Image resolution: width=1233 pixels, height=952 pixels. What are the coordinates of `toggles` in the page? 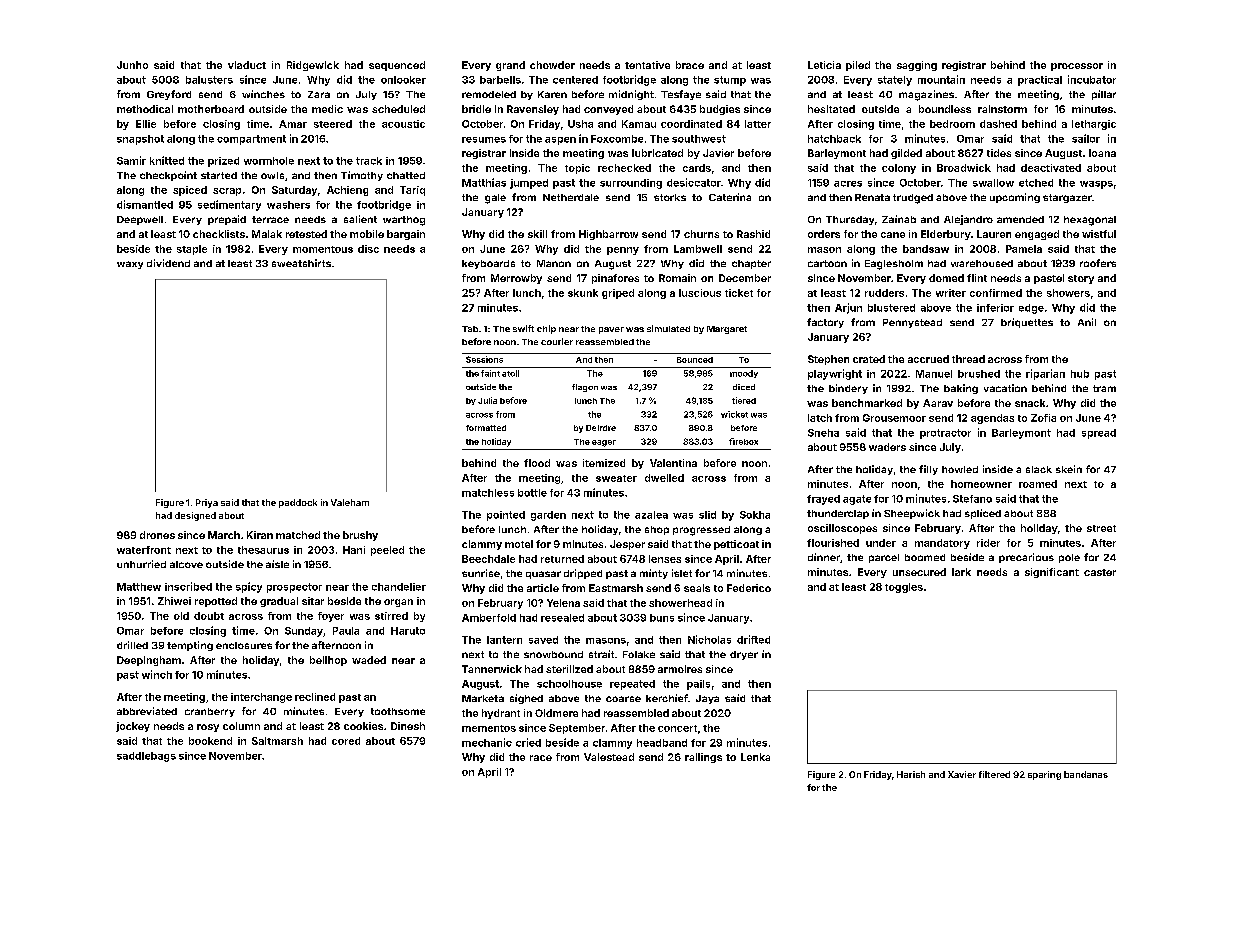 It's located at (904, 588).
